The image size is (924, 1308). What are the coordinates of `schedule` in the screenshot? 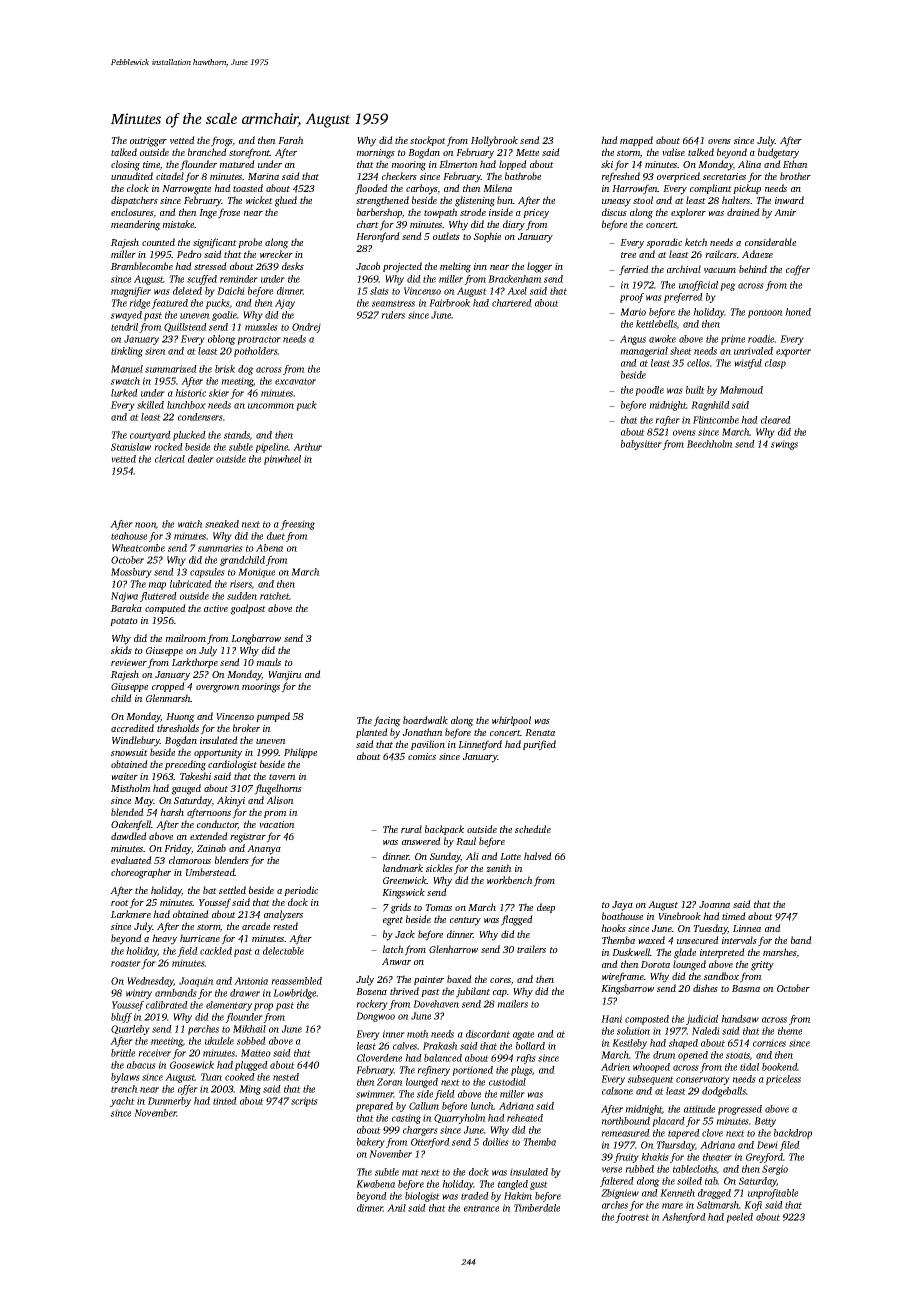 It's located at (533, 829).
